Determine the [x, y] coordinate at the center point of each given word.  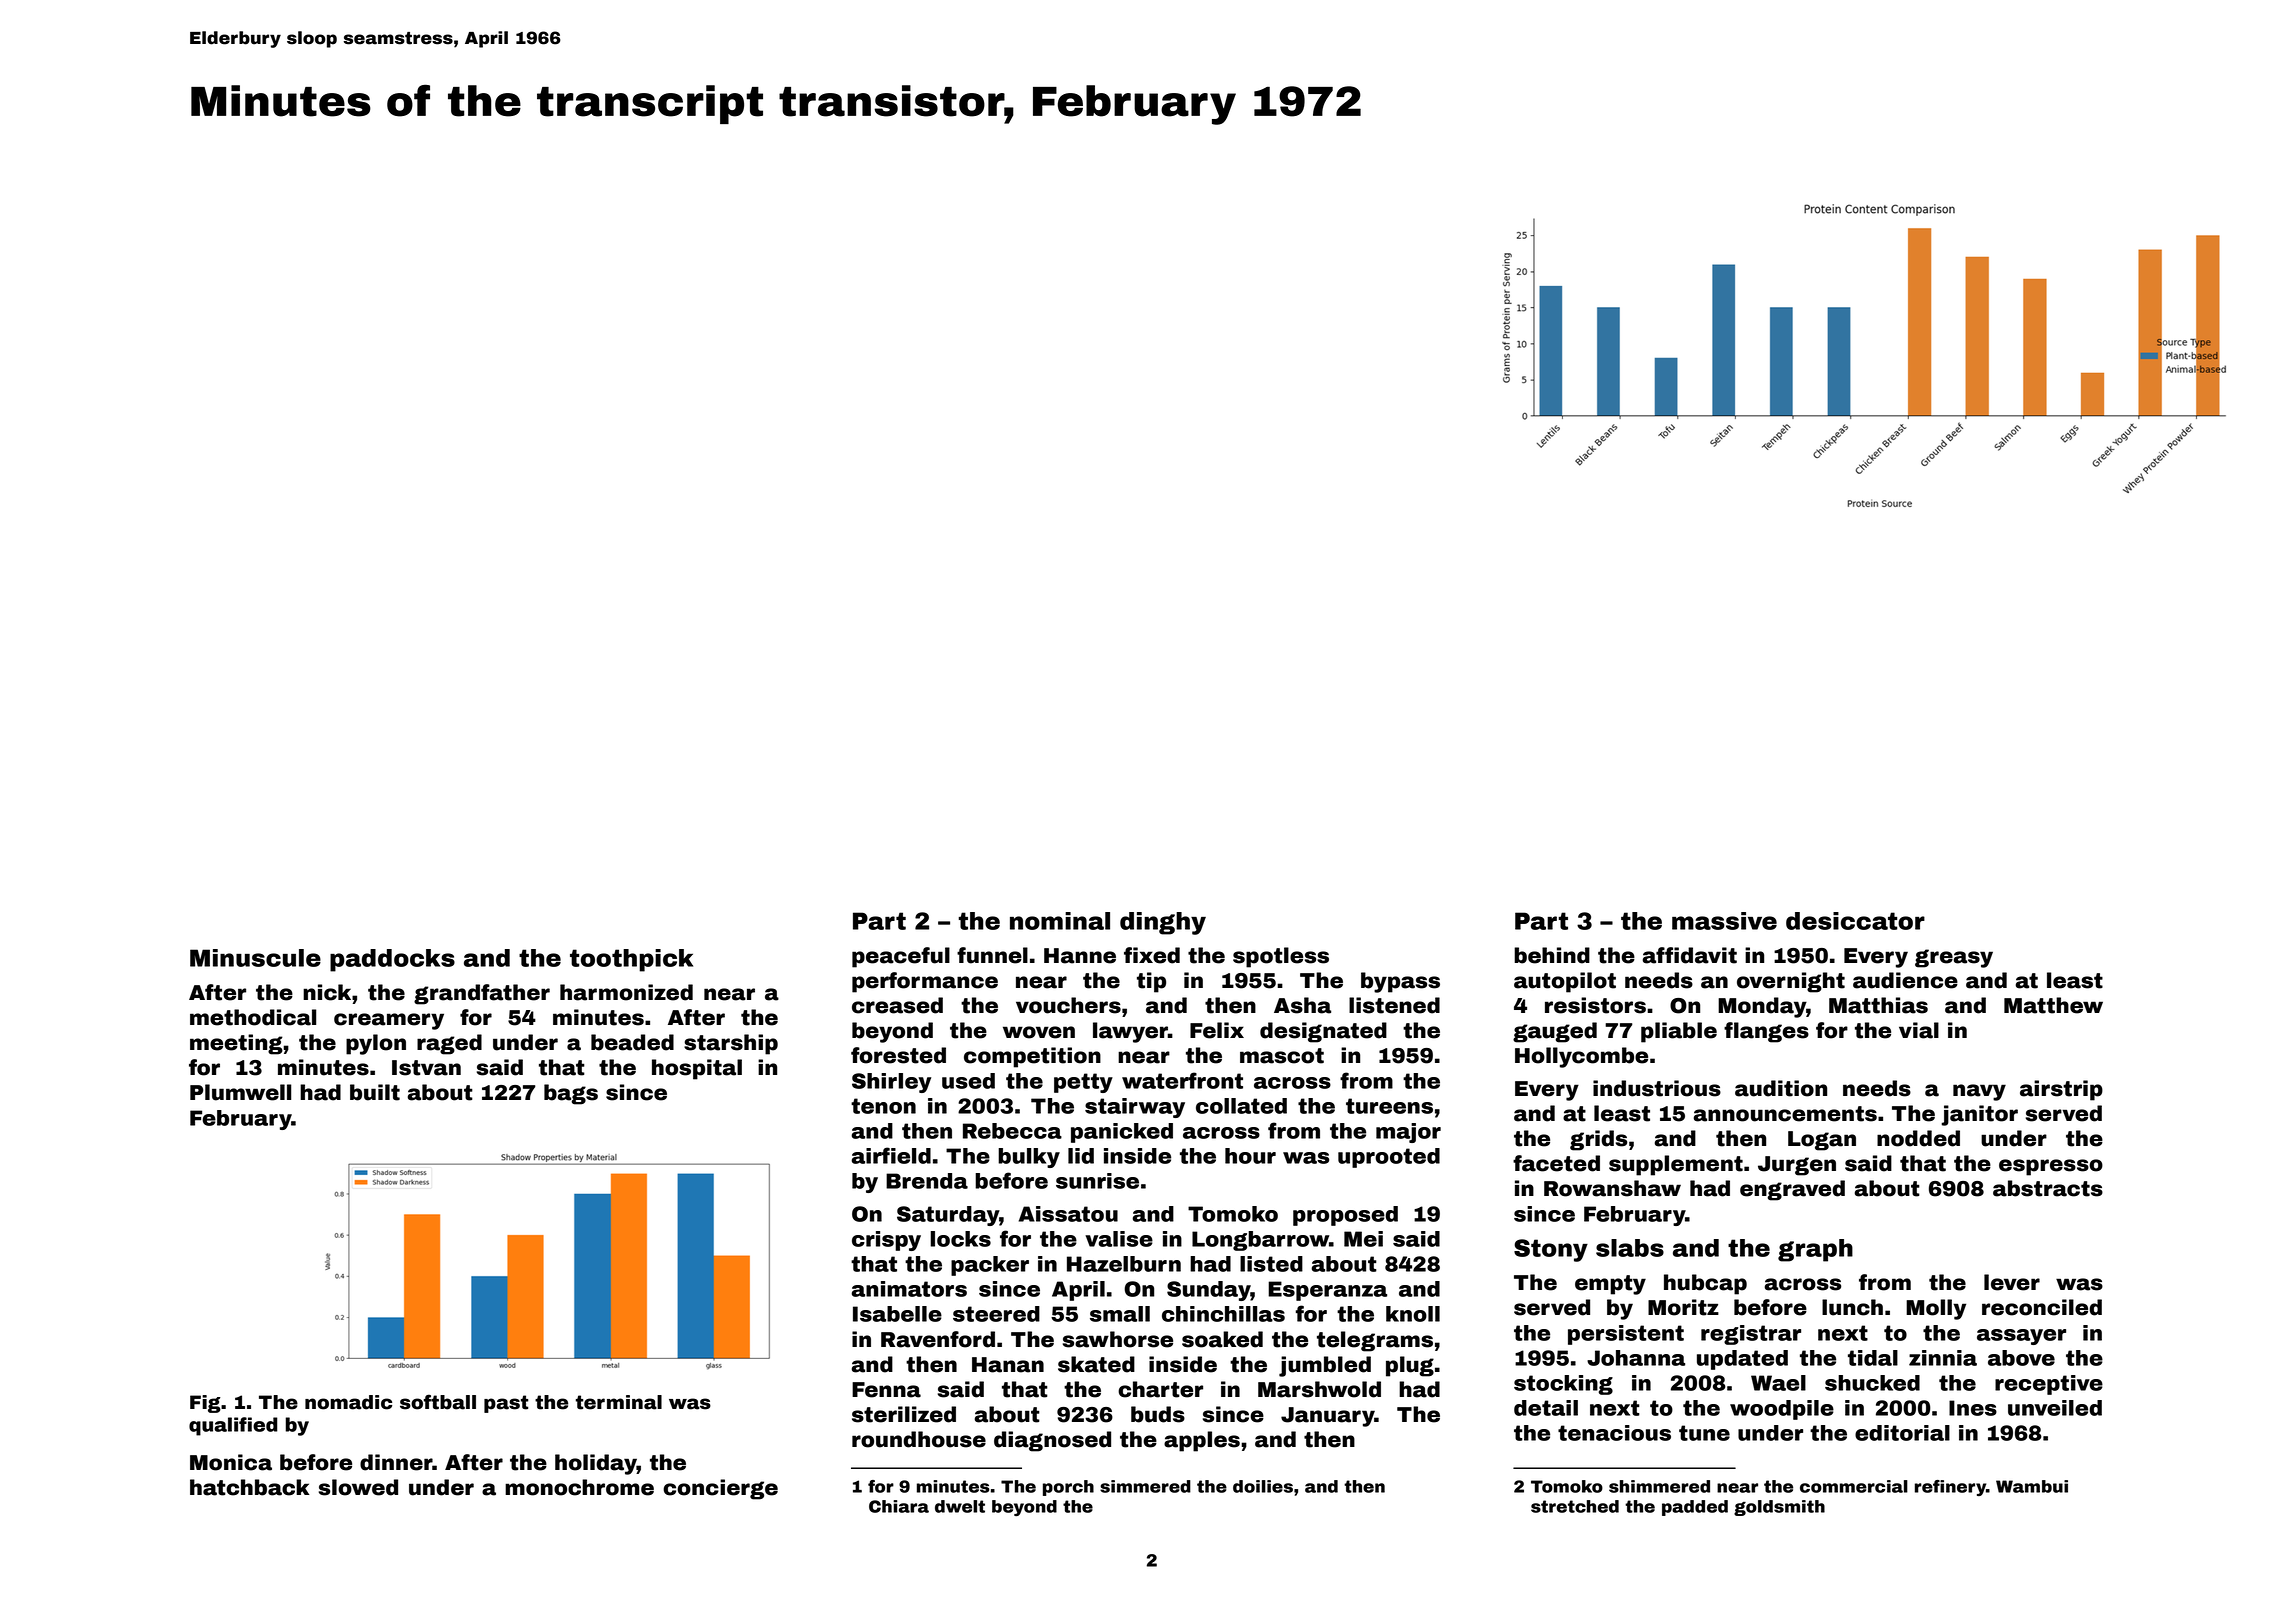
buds [1158, 1414]
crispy [886, 1241]
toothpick [631, 960]
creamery [389, 1021]
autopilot [1565, 982]
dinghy [1163, 923]
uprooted [1389, 1158]
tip [1151, 982]
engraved [1792, 1190]
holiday [596, 1464]
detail [1546, 1408]
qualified [233, 1426]
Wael [1778, 1383]
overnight [1791, 982]
